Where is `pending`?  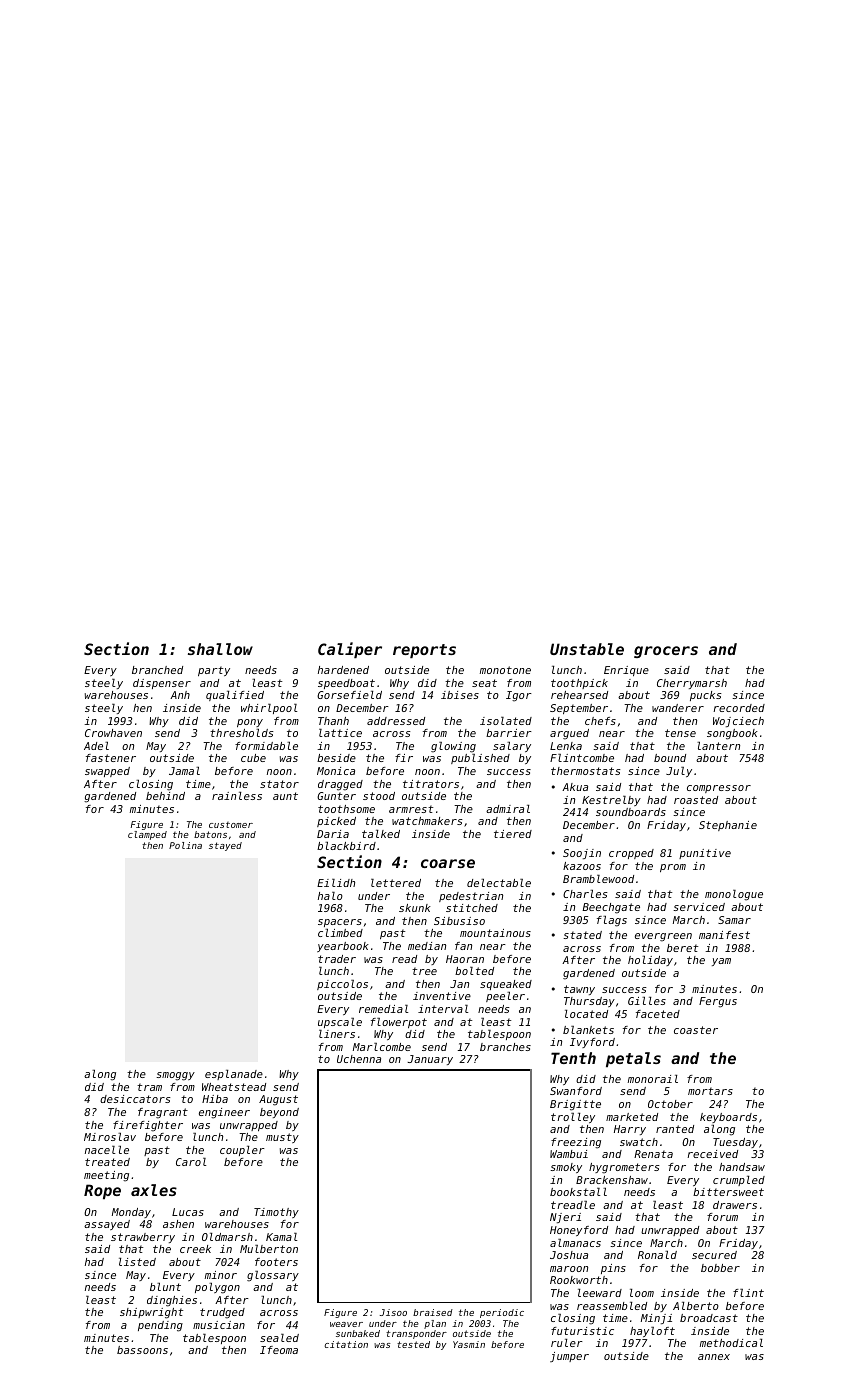 pending is located at coordinates (160, 1326).
